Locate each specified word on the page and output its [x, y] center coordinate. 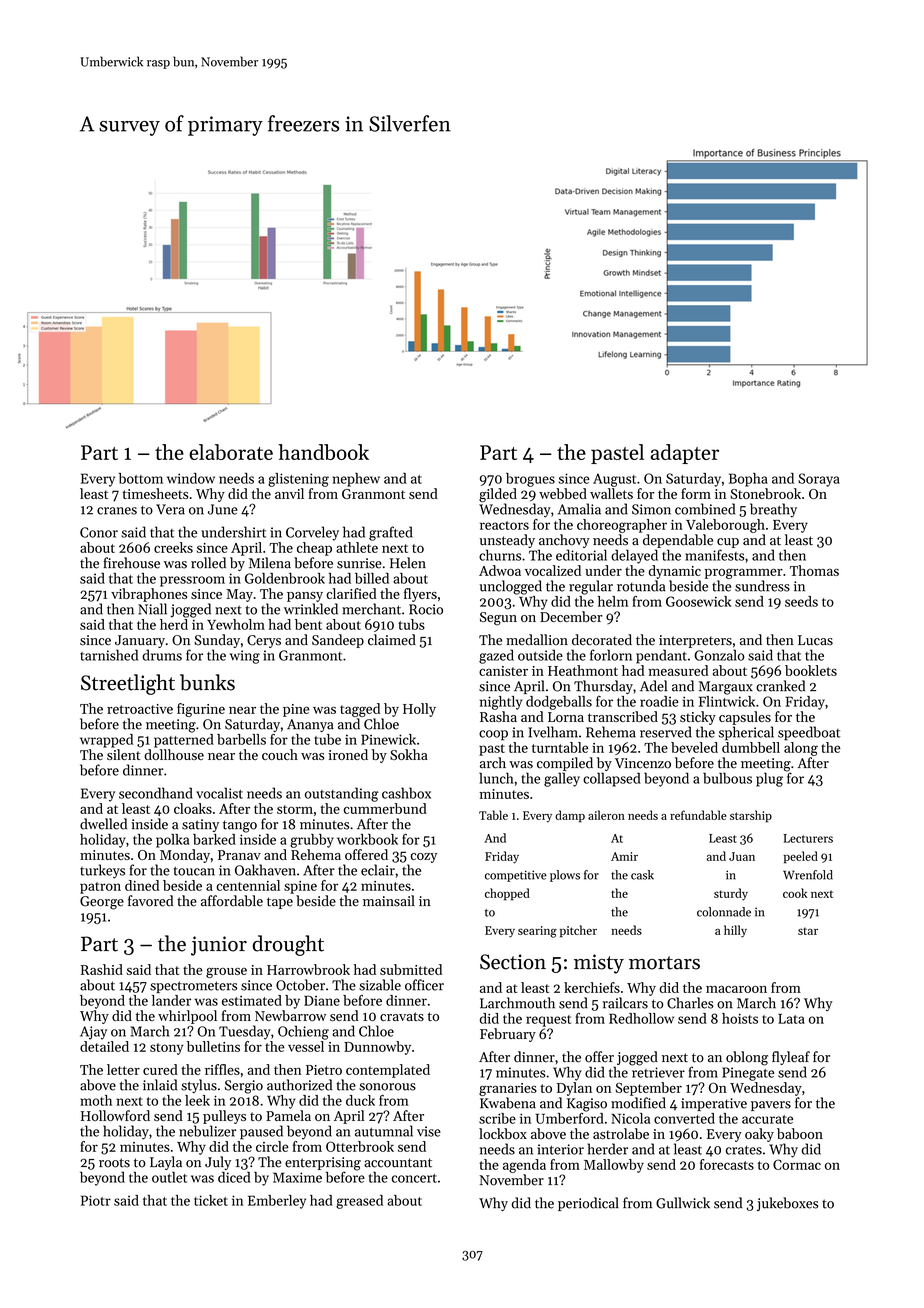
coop [493, 735]
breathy [773, 510]
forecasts [727, 1164]
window [191, 478]
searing [537, 932]
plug [769, 779]
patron [100, 888]
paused [261, 1132]
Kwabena [508, 1103]
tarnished [109, 655]
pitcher [578, 931]
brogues [530, 480]
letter [123, 1069]
